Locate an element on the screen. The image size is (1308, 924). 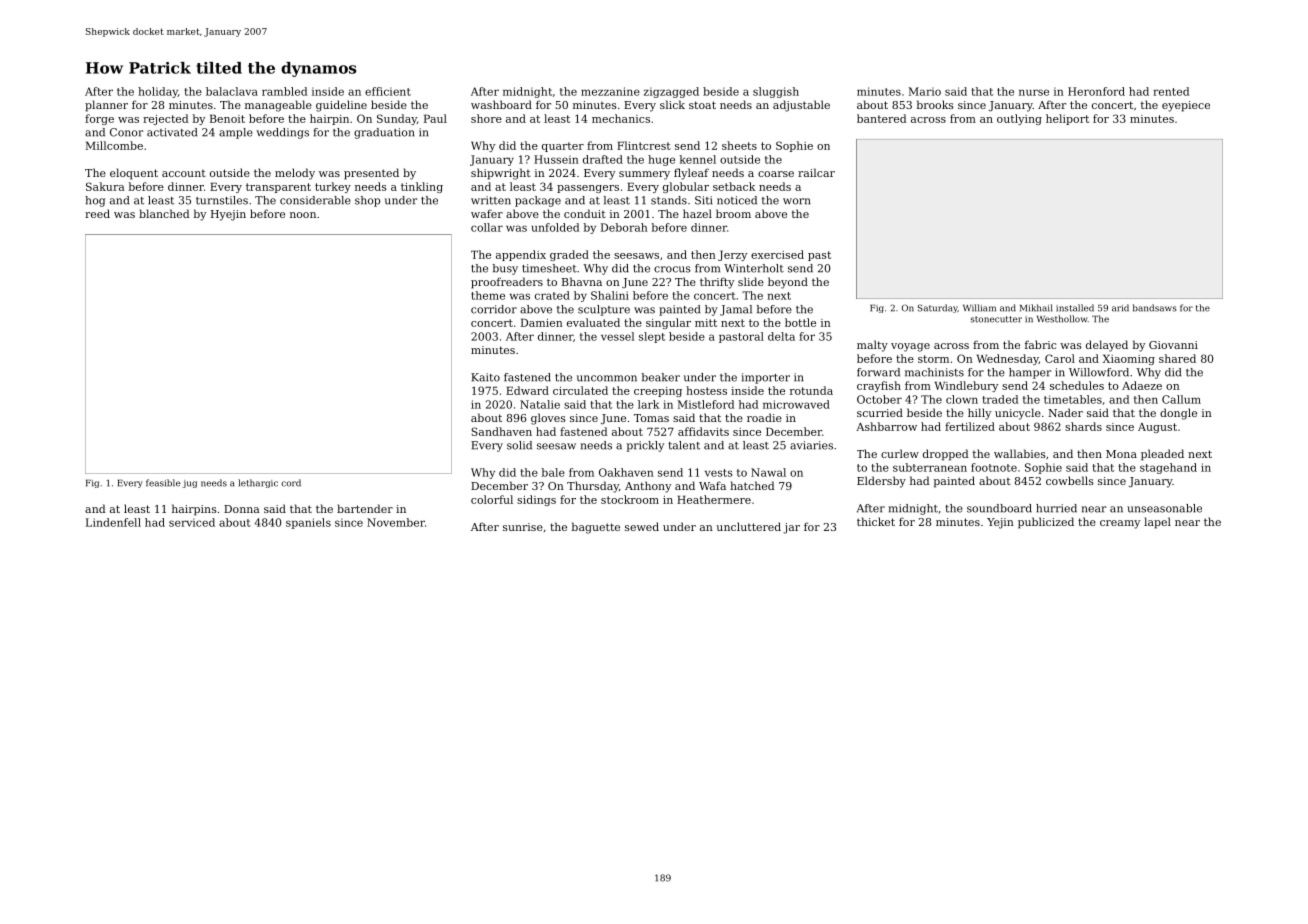
aviaries is located at coordinates (811, 445).
